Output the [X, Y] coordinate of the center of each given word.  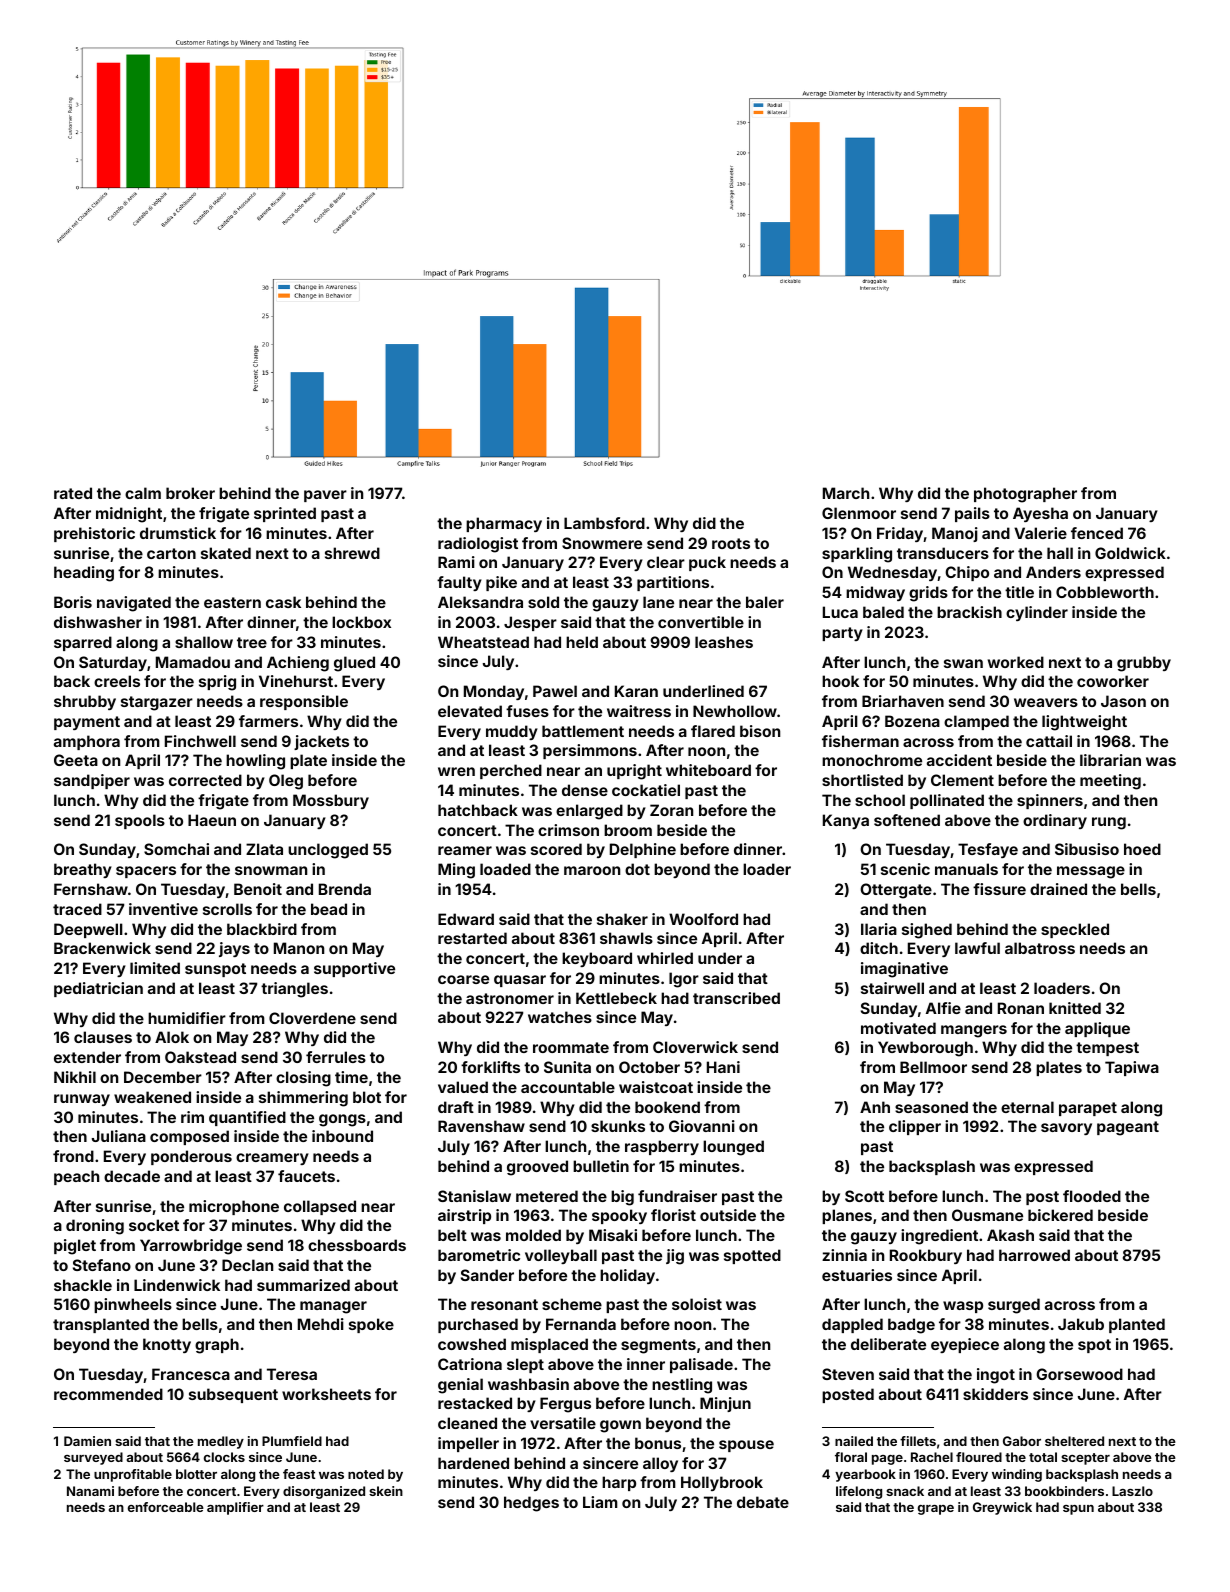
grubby [1144, 664]
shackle [83, 1285]
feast [299, 1474]
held [582, 642]
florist [673, 1215]
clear [666, 562]
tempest [1107, 1049]
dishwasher [98, 622]
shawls [626, 938]
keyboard [597, 959]
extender [87, 1057]
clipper [915, 1127]
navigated [134, 604]
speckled [1075, 930]
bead [329, 909]
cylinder [1037, 613]
